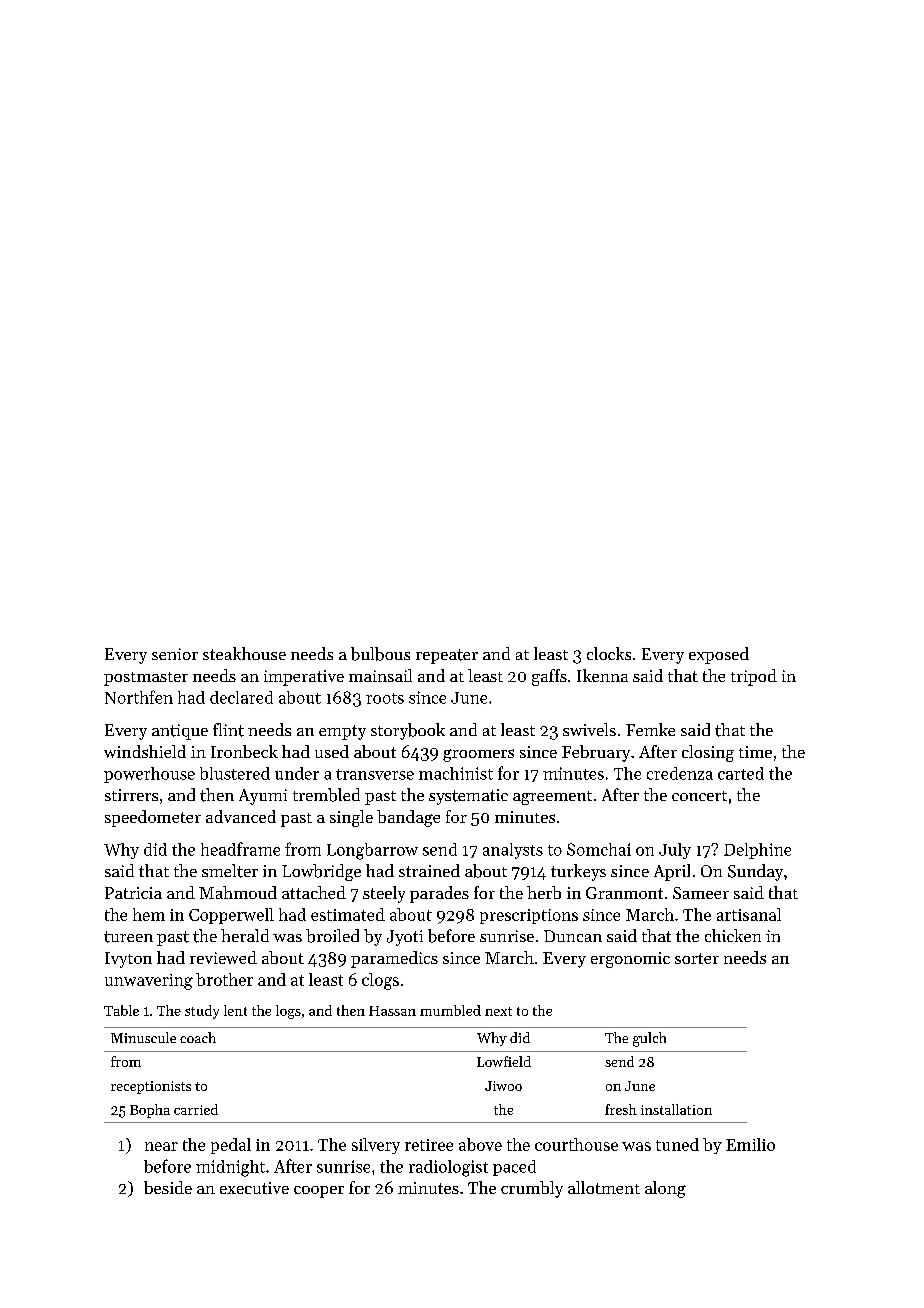 This document has width=924, height=1308. What do you see at coordinates (175, 654) in the document?
I see `senior` at bounding box center [175, 654].
